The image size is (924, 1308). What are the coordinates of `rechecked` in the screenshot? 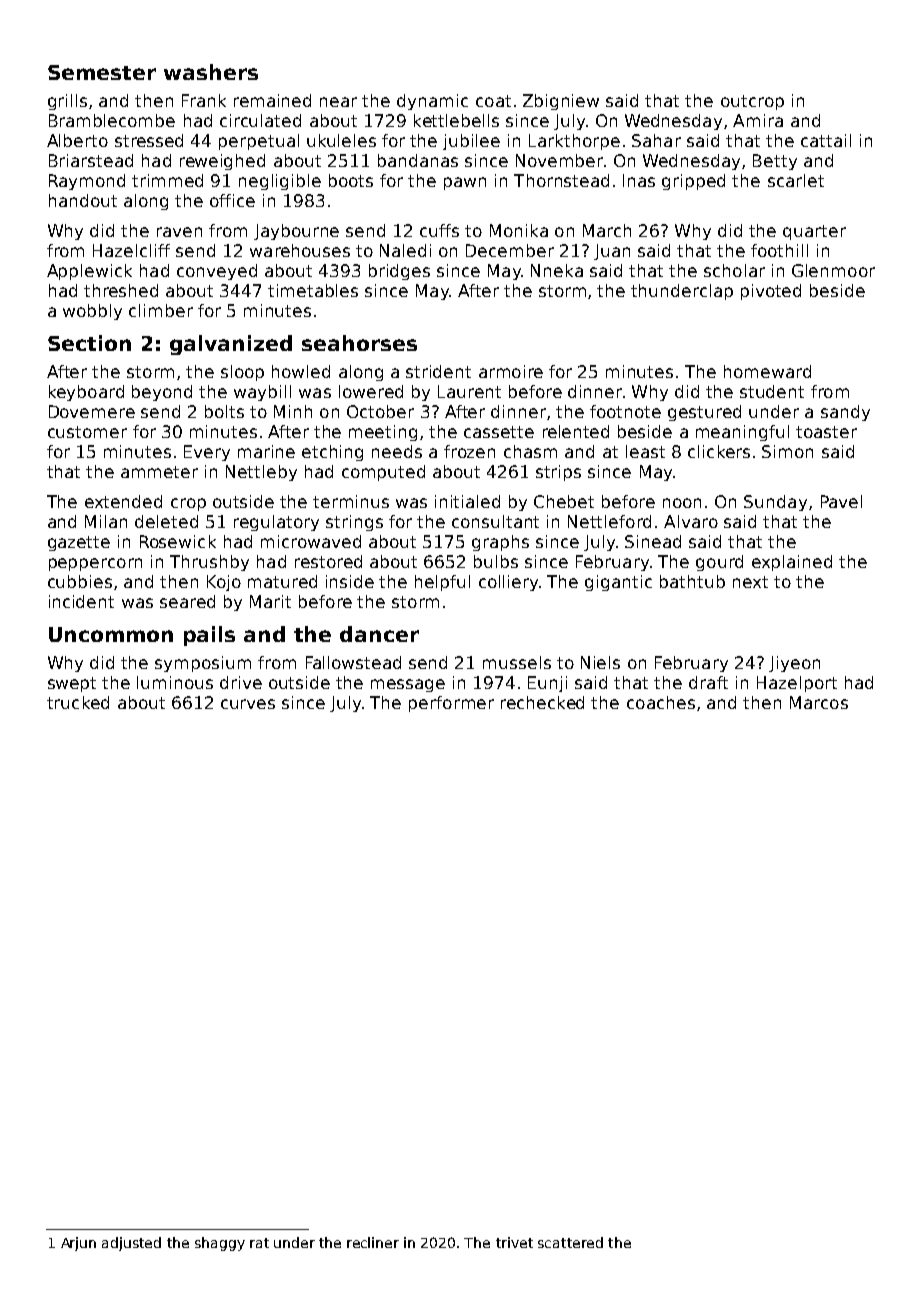 It's located at (542, 702).
